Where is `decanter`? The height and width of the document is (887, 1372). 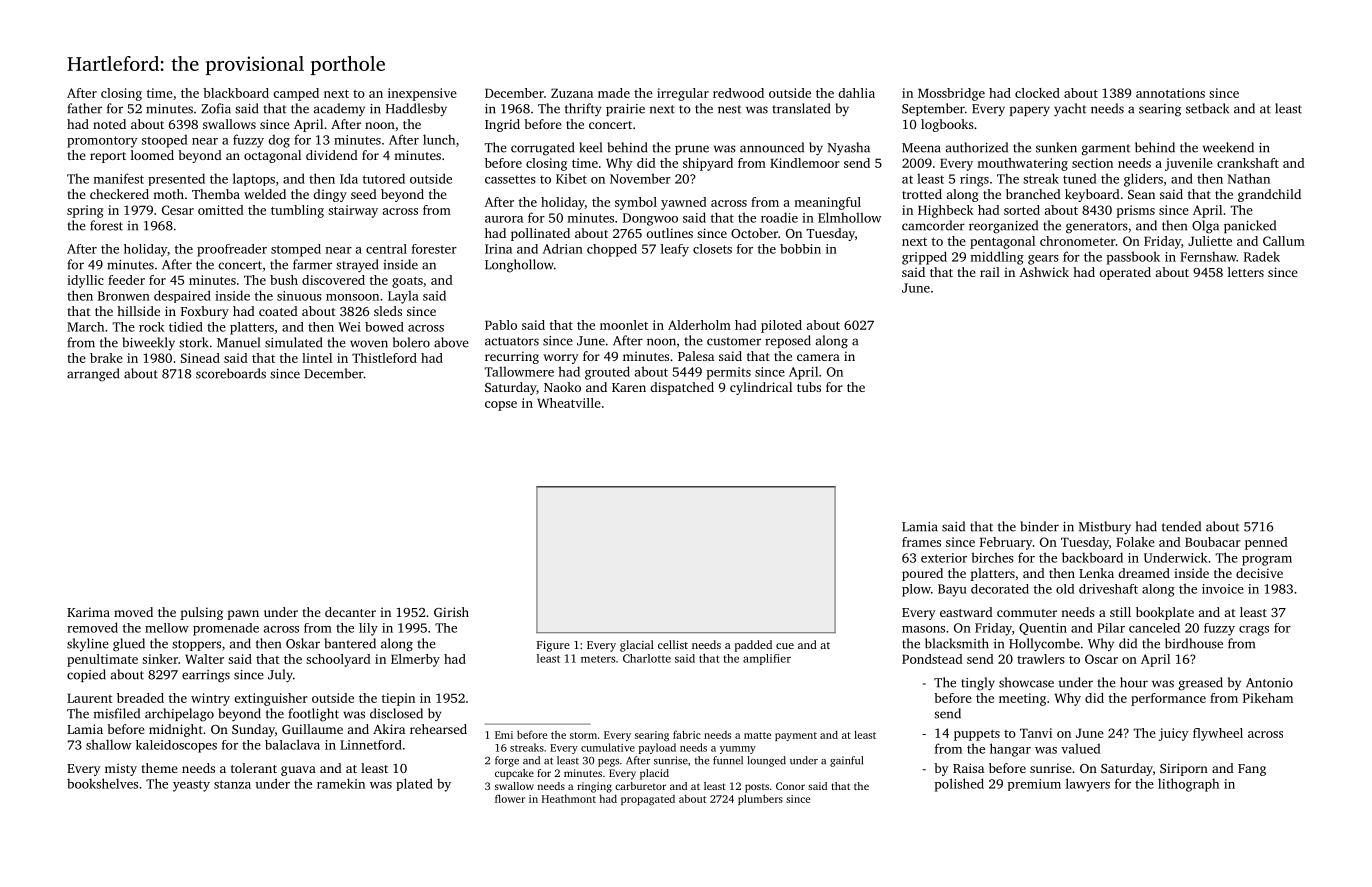 decanter is located at coordinates (350, 612).
